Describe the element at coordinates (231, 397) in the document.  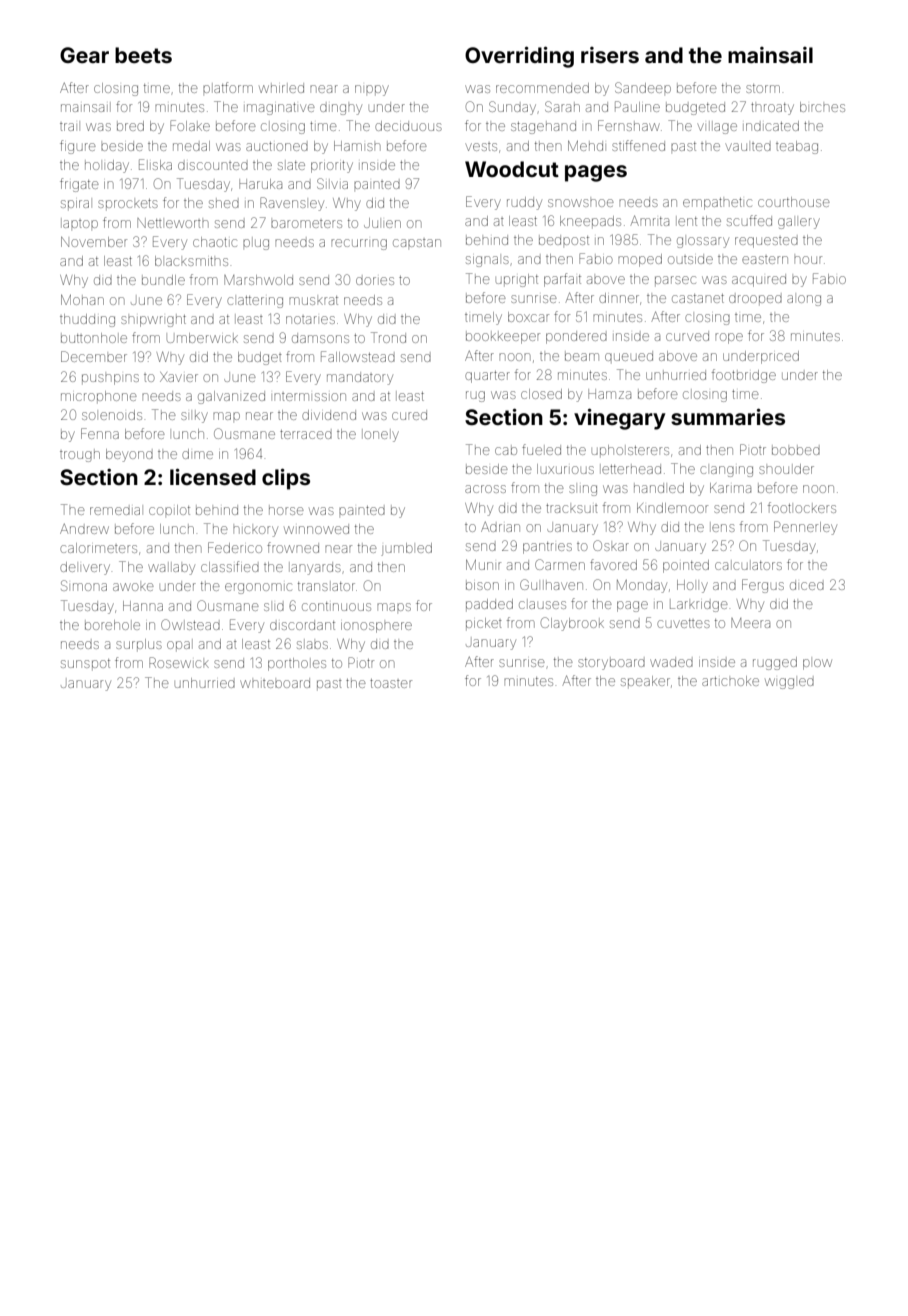
I see `galvanized` at that location.
